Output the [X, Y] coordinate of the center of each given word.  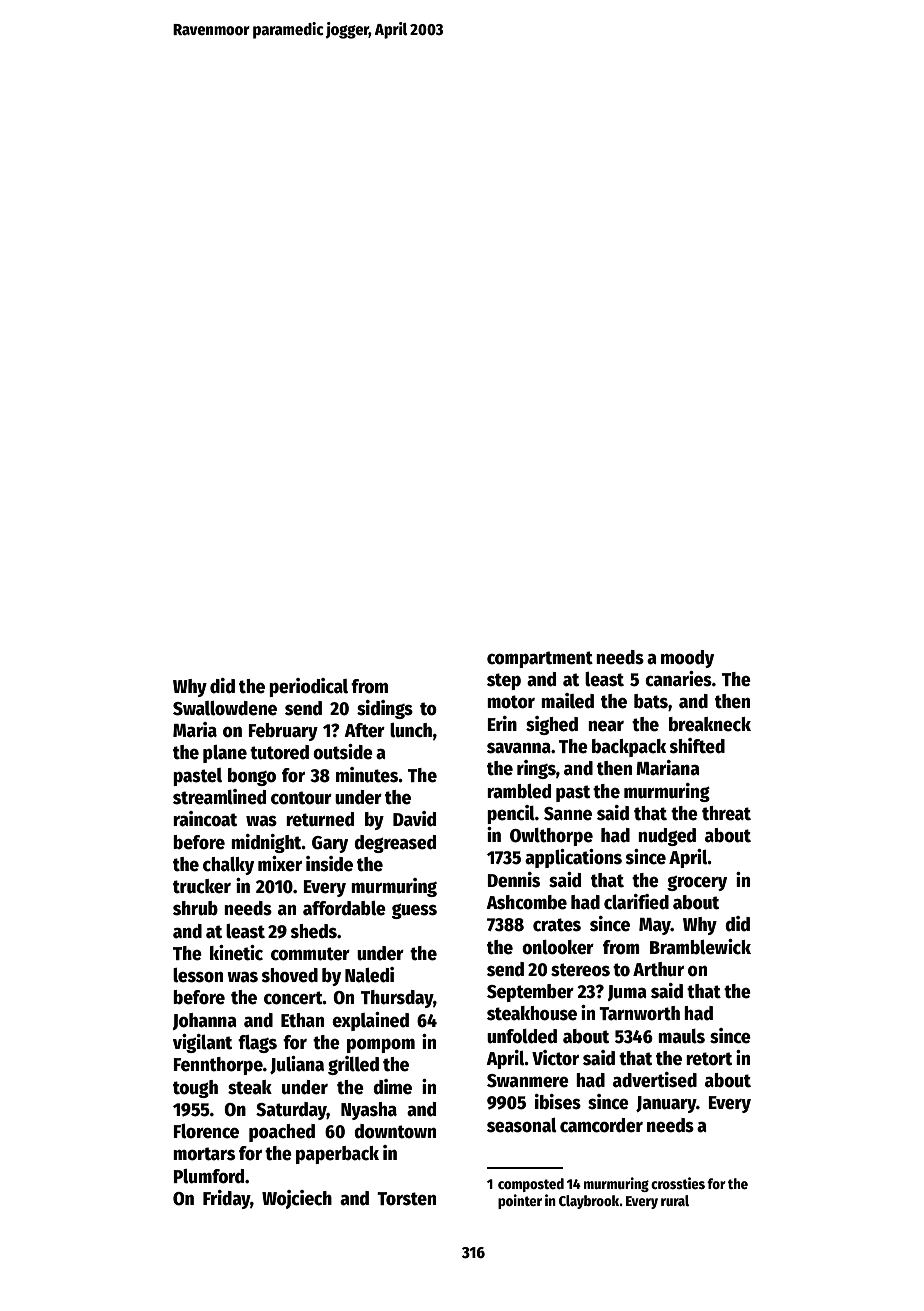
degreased [395, 844]
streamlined [219, 797]
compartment [540, 659]
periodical [308, 687]
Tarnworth [639, 1013]
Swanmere [528, 1081]
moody [687, 659]
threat [726, 813]
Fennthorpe [218, 1066]
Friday [227, 1199]
